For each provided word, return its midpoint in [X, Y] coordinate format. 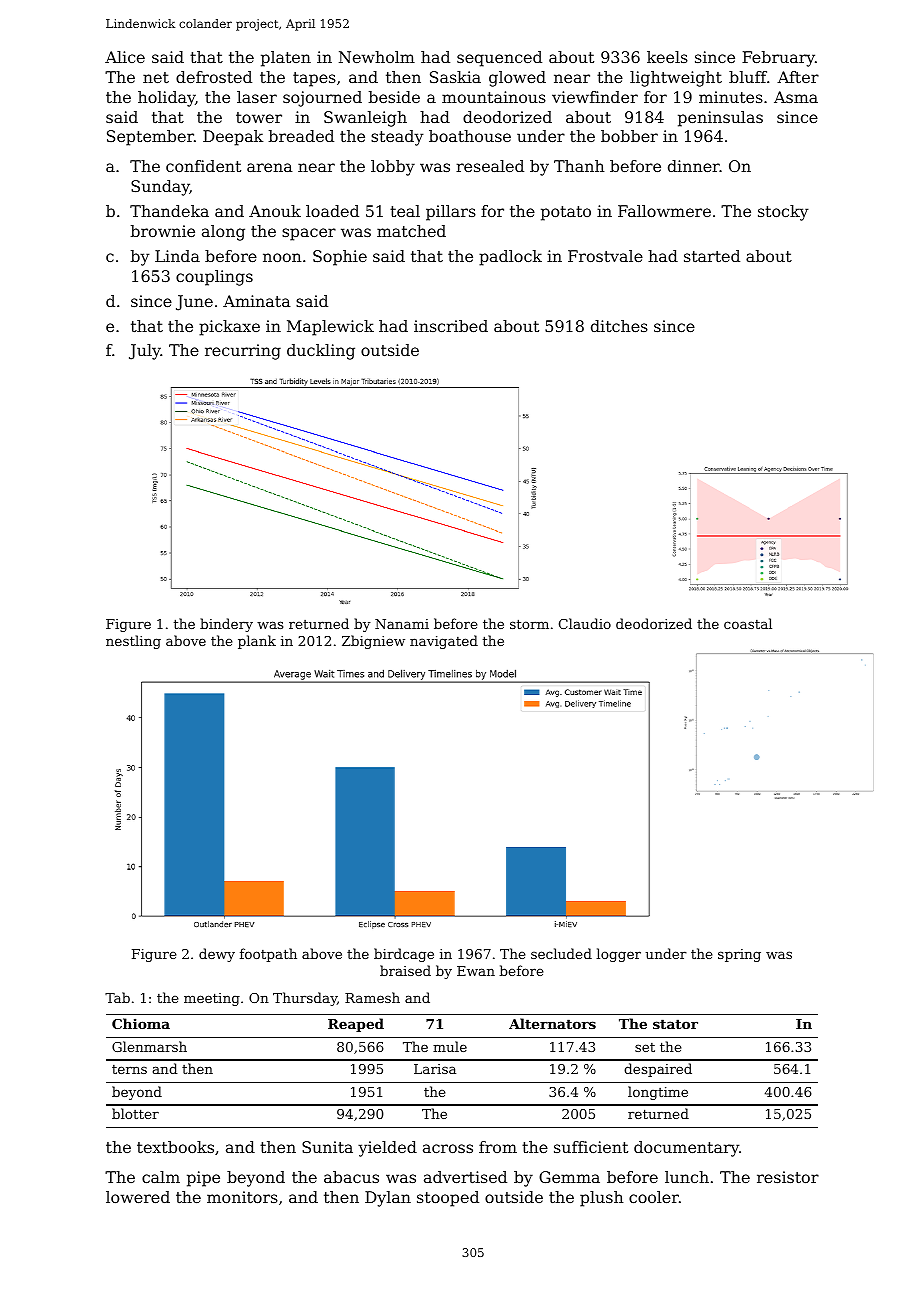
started [712, 256]
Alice [125, 57]
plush [601, 1199]
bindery [226, 625]
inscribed [451, 326]
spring [739, 955]
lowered [138, 1197]
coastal [748, 623]
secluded [561, 953]
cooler [654, 1197]
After [798, 77]
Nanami [402, 624]
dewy [217, 955]
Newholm [377, 57]
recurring [243, 352]
